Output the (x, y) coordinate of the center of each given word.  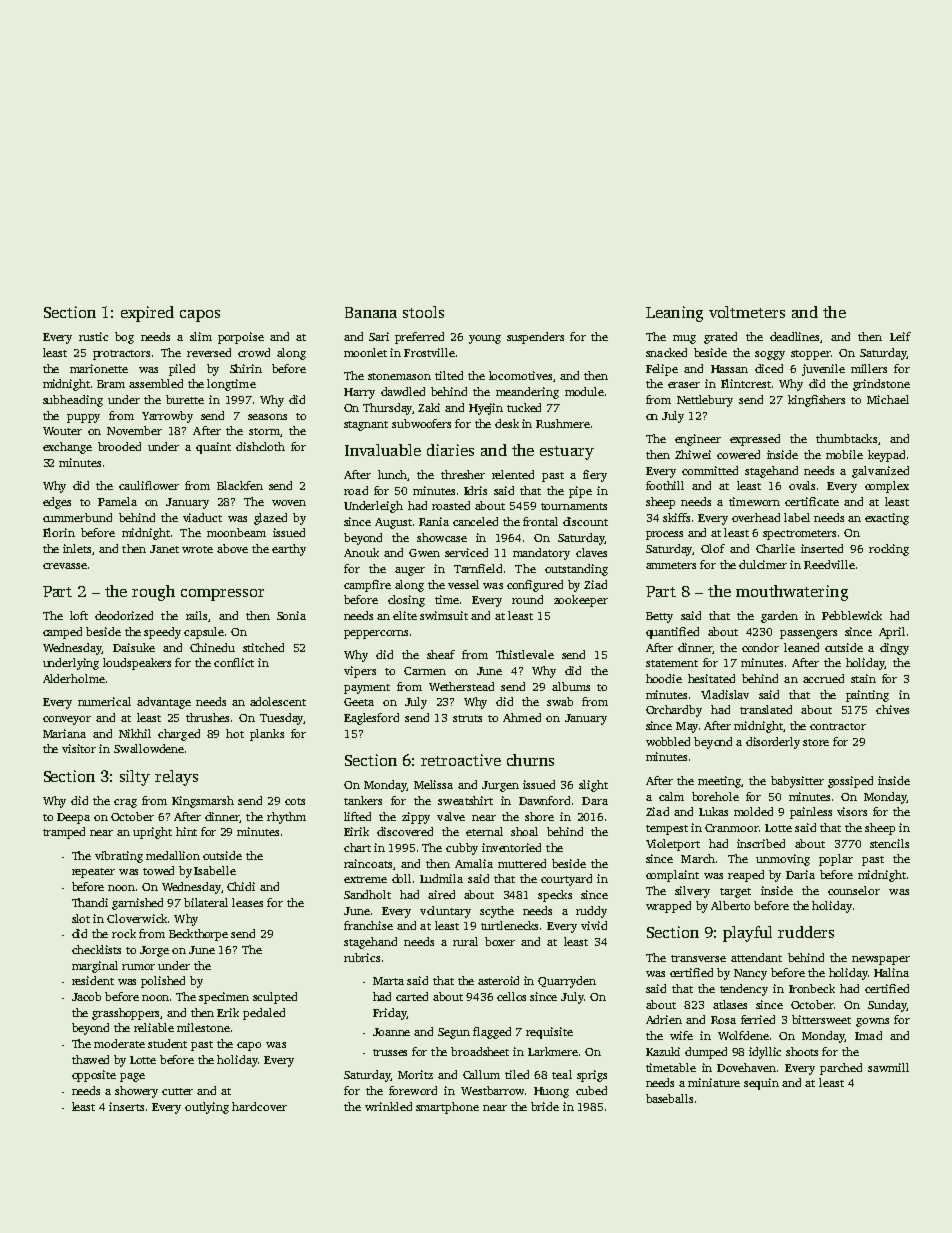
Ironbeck (812, 988)
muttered (522, 863)
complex (887, 487)
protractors (121, 355)
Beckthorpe (198, 935)
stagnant (366, 426)
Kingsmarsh (203, 802)
